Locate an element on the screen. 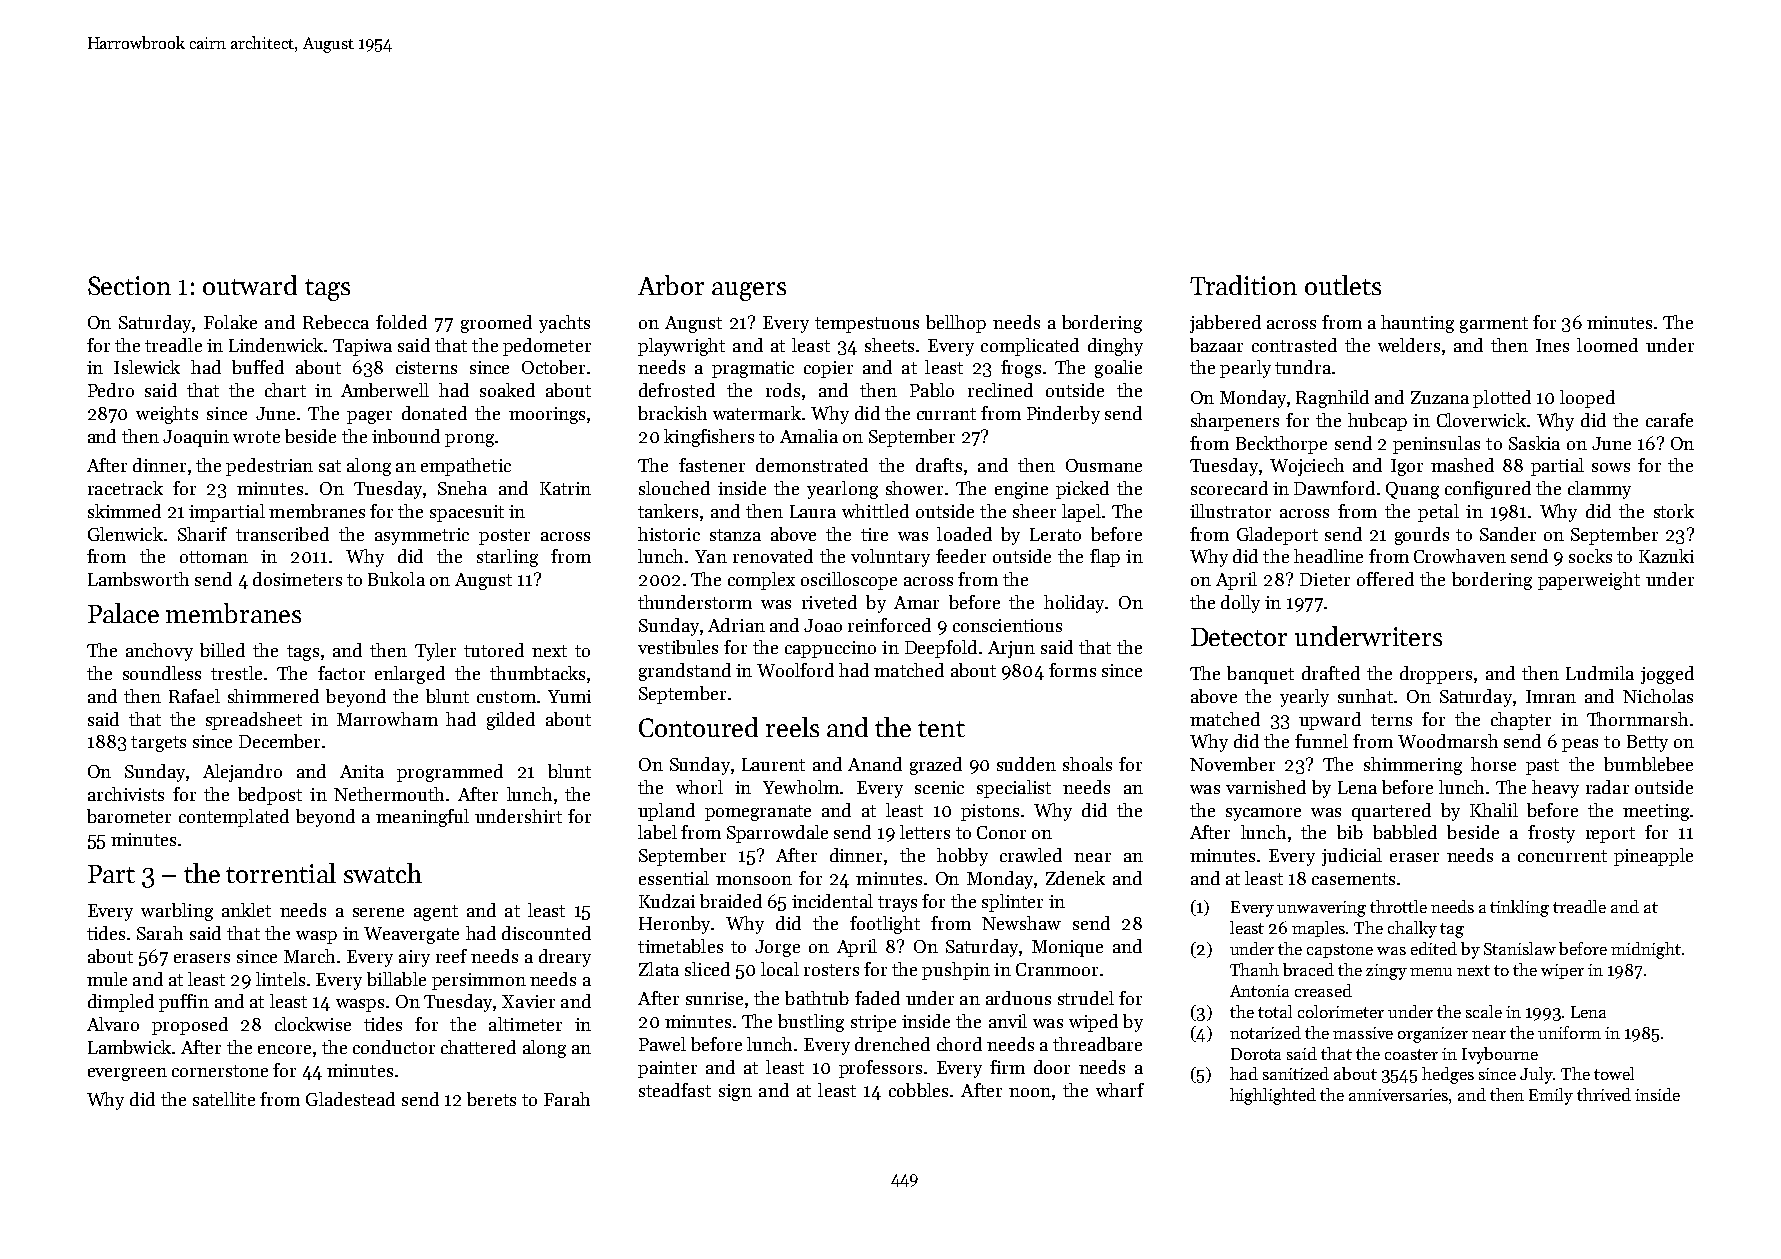 The image size is (1781, 1259). fastener is located at coordinates (712, 465).
